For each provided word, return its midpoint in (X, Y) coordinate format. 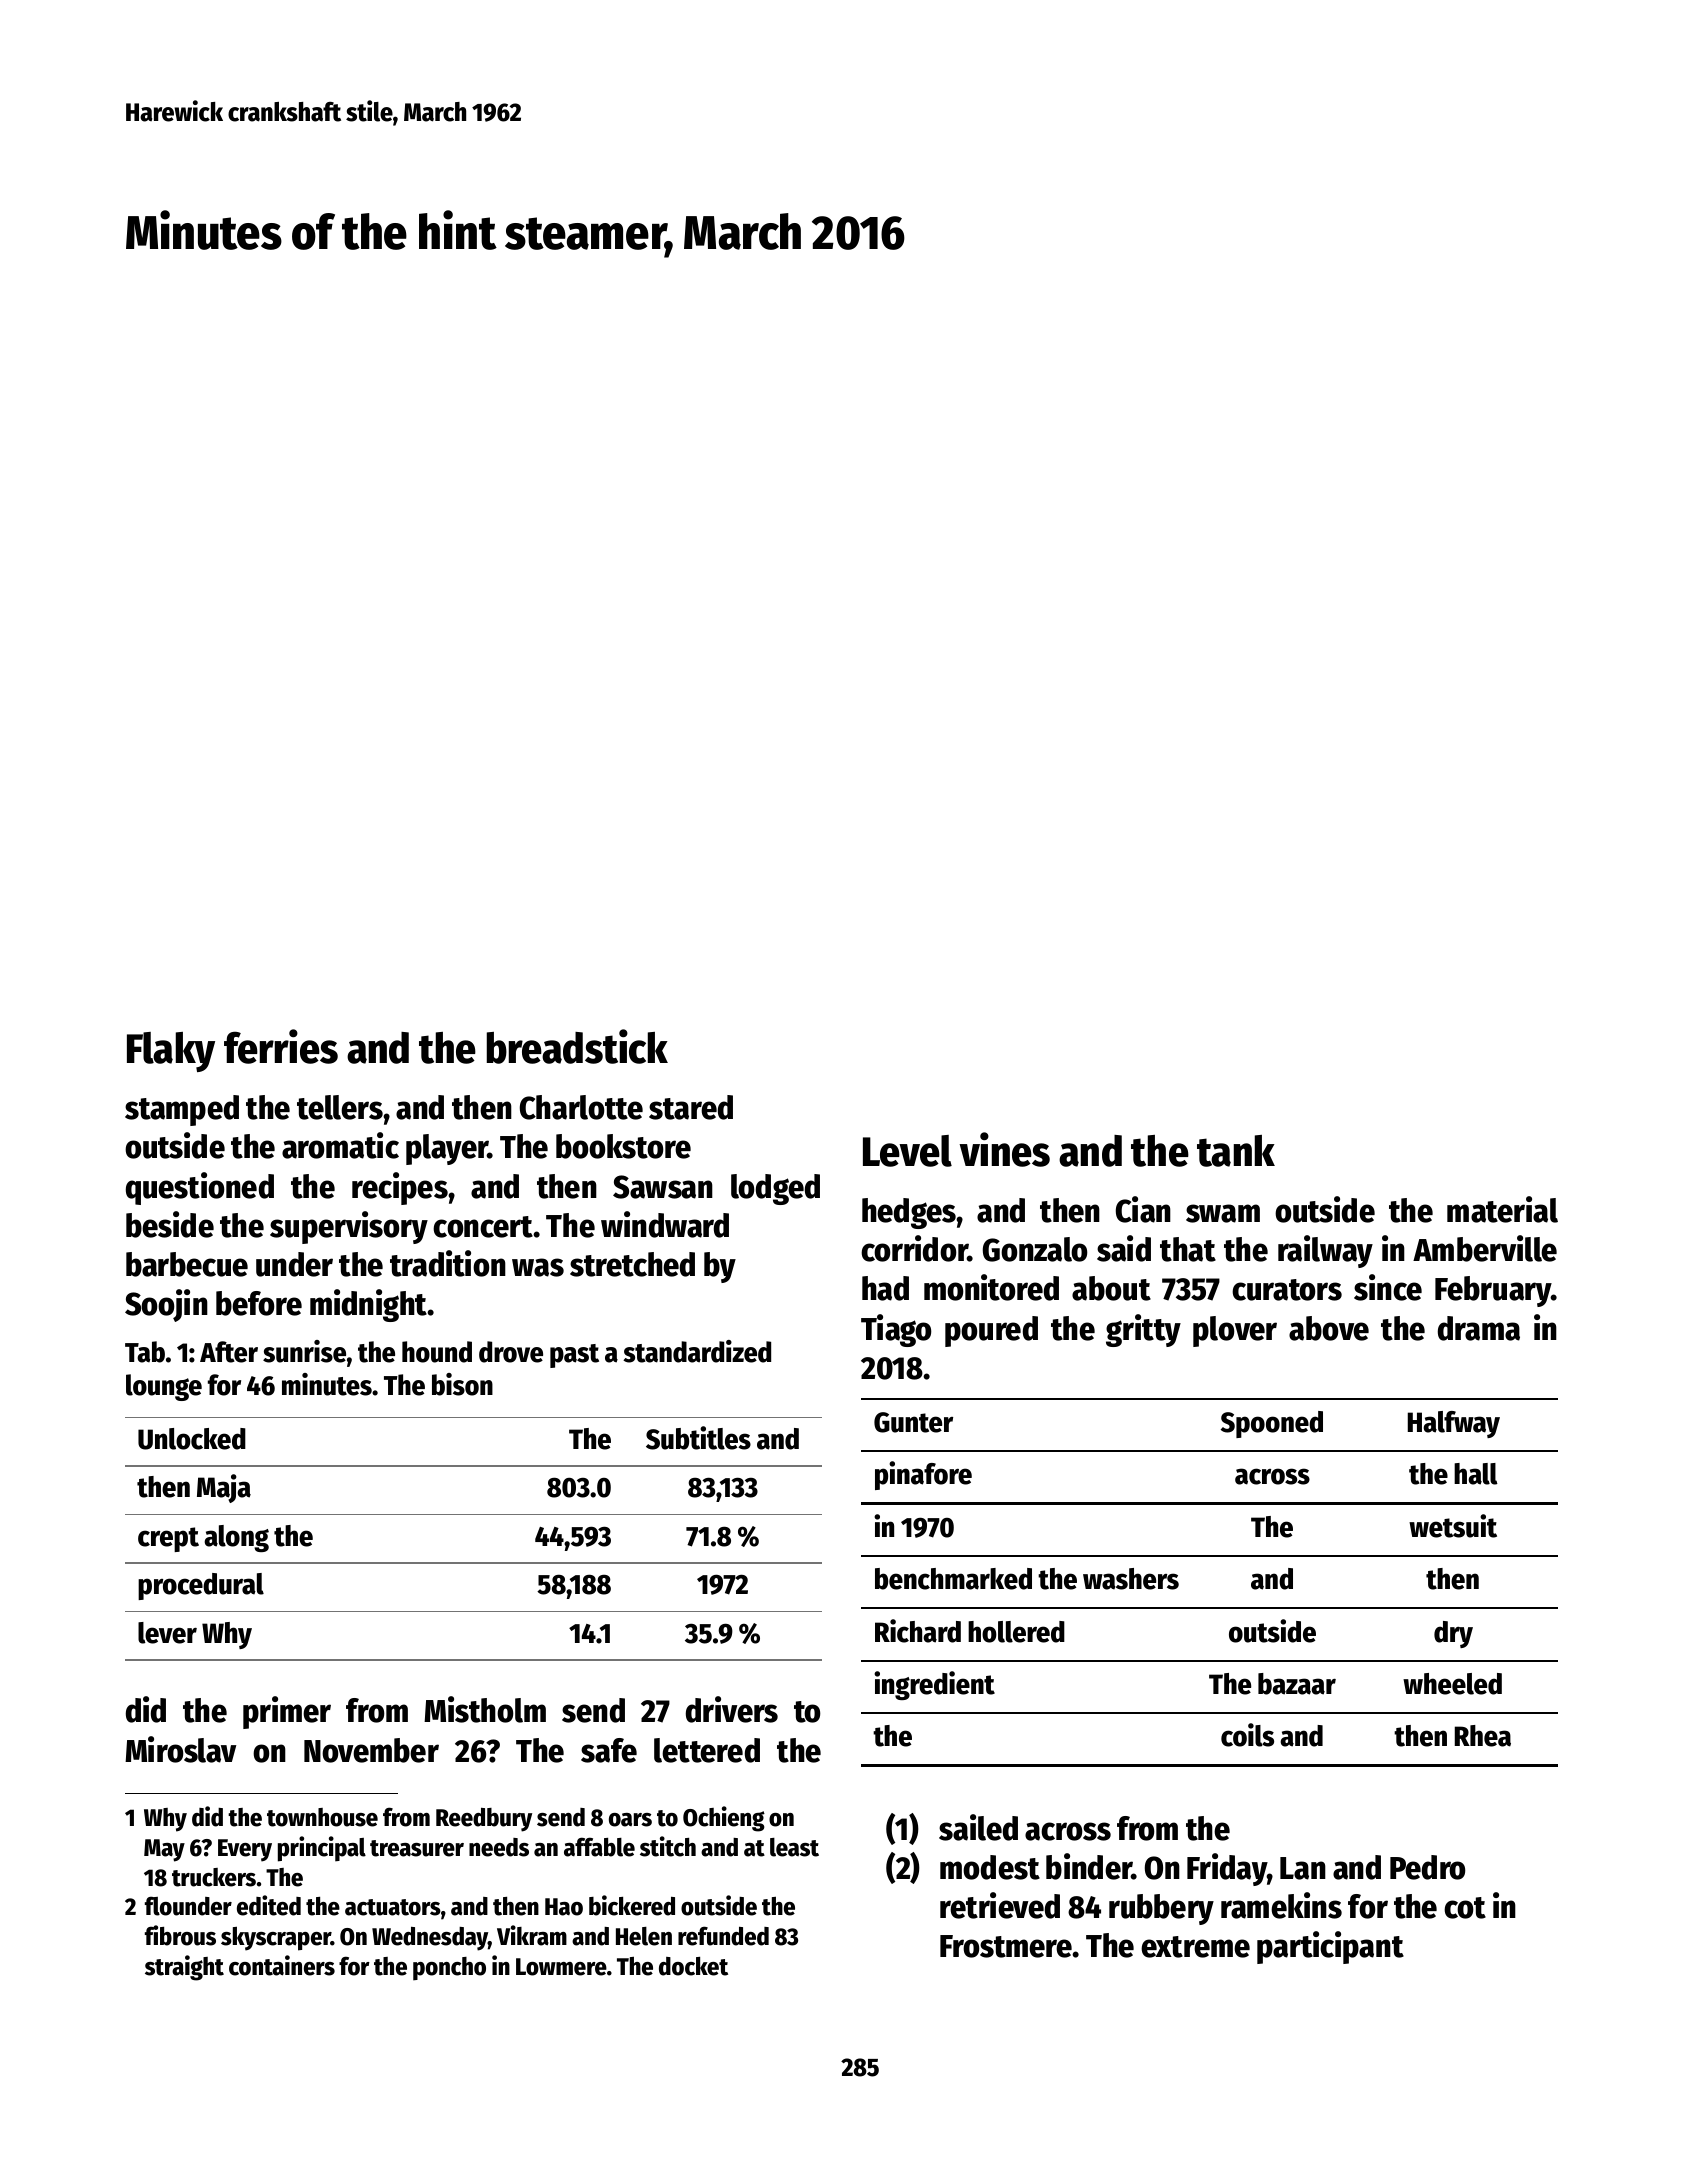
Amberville (1485, 1248)
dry (1453, 1634)
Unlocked (192, 1439)
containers (282, 1965)
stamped (182, 1110)
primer (287, 1712)
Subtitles (698, 1438)
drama (1479, 1328)
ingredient (934, 1685)
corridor (914, 1248)
